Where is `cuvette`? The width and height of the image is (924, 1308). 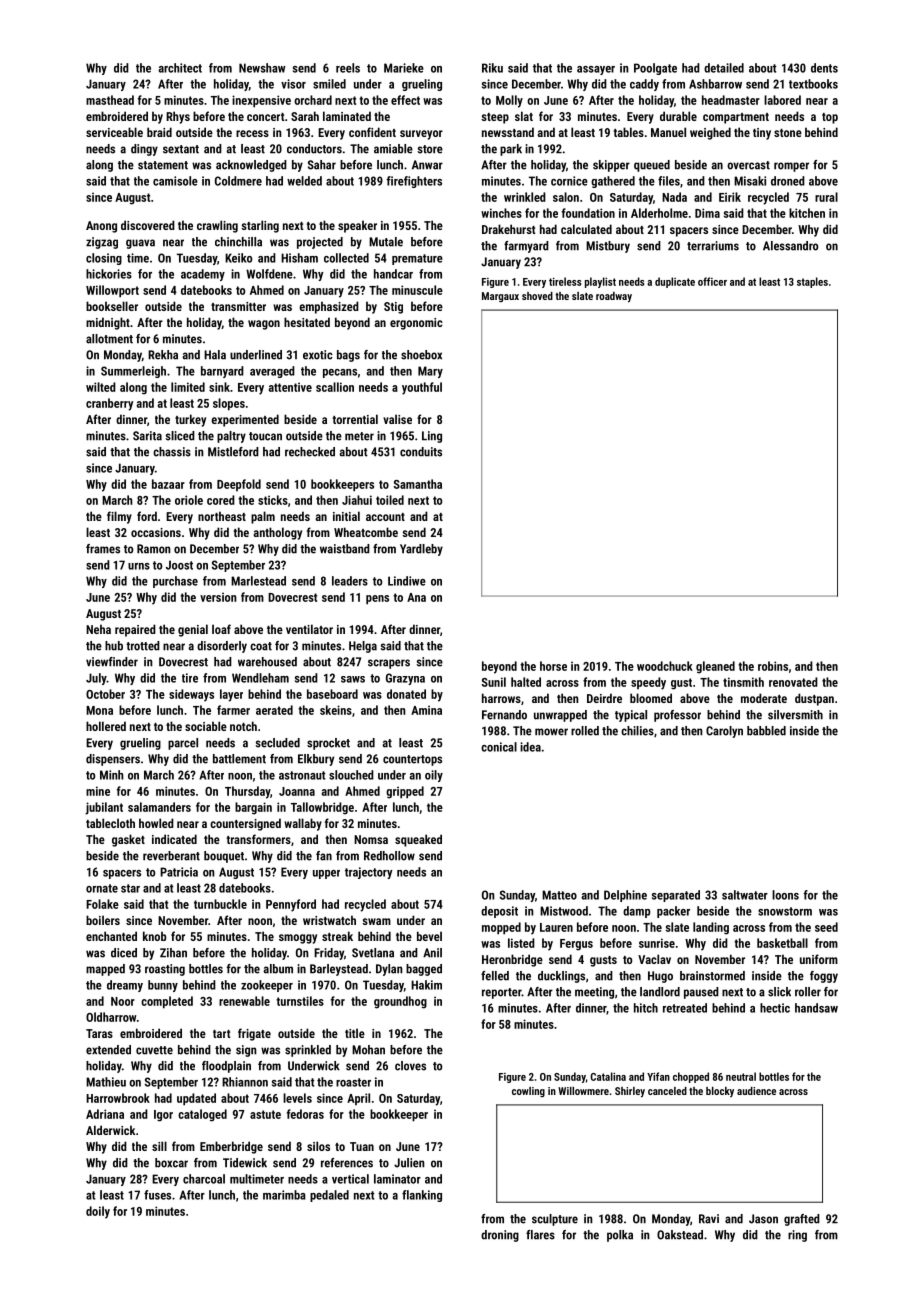 cuvette is located at coordinates (154, 1050).
